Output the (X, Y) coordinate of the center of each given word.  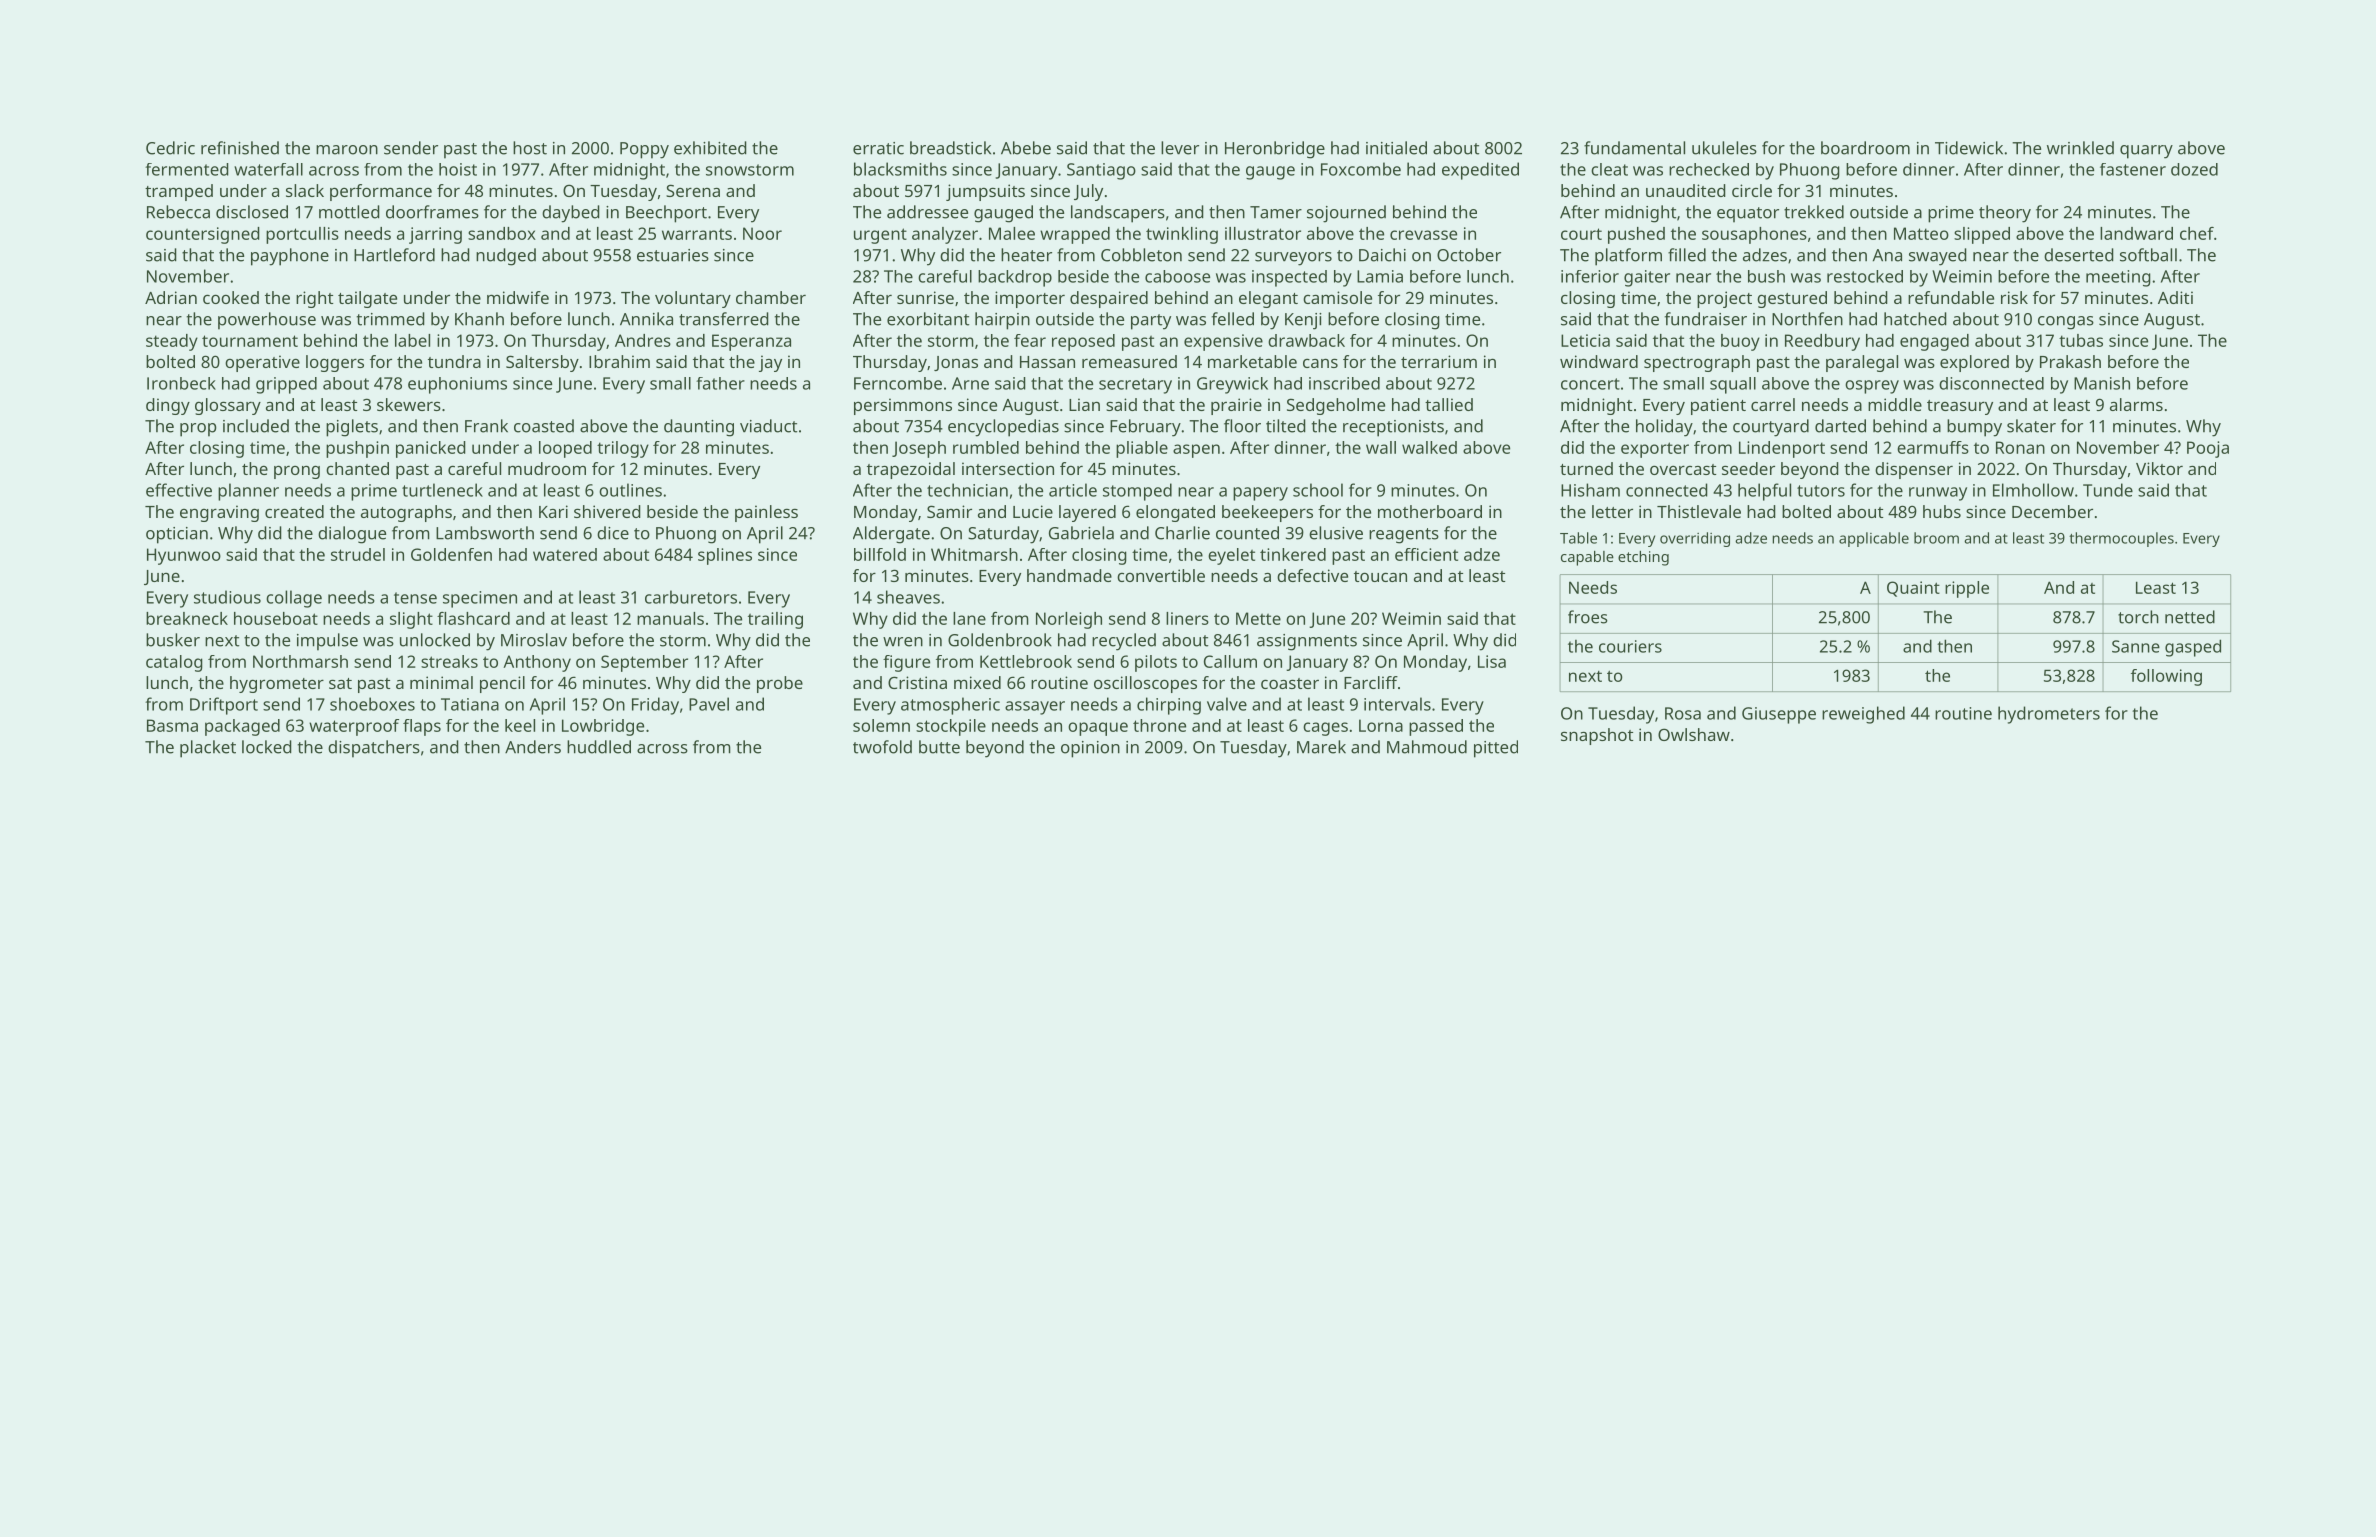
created (294, 511)
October (1469, 255)
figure (906, 663)
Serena (693, 190)
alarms (2136, 404)
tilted (1286, 426)
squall (1733, 385)
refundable (1951, 297)
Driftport (224, 706)
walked (1429, 447)
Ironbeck (181, 383)
